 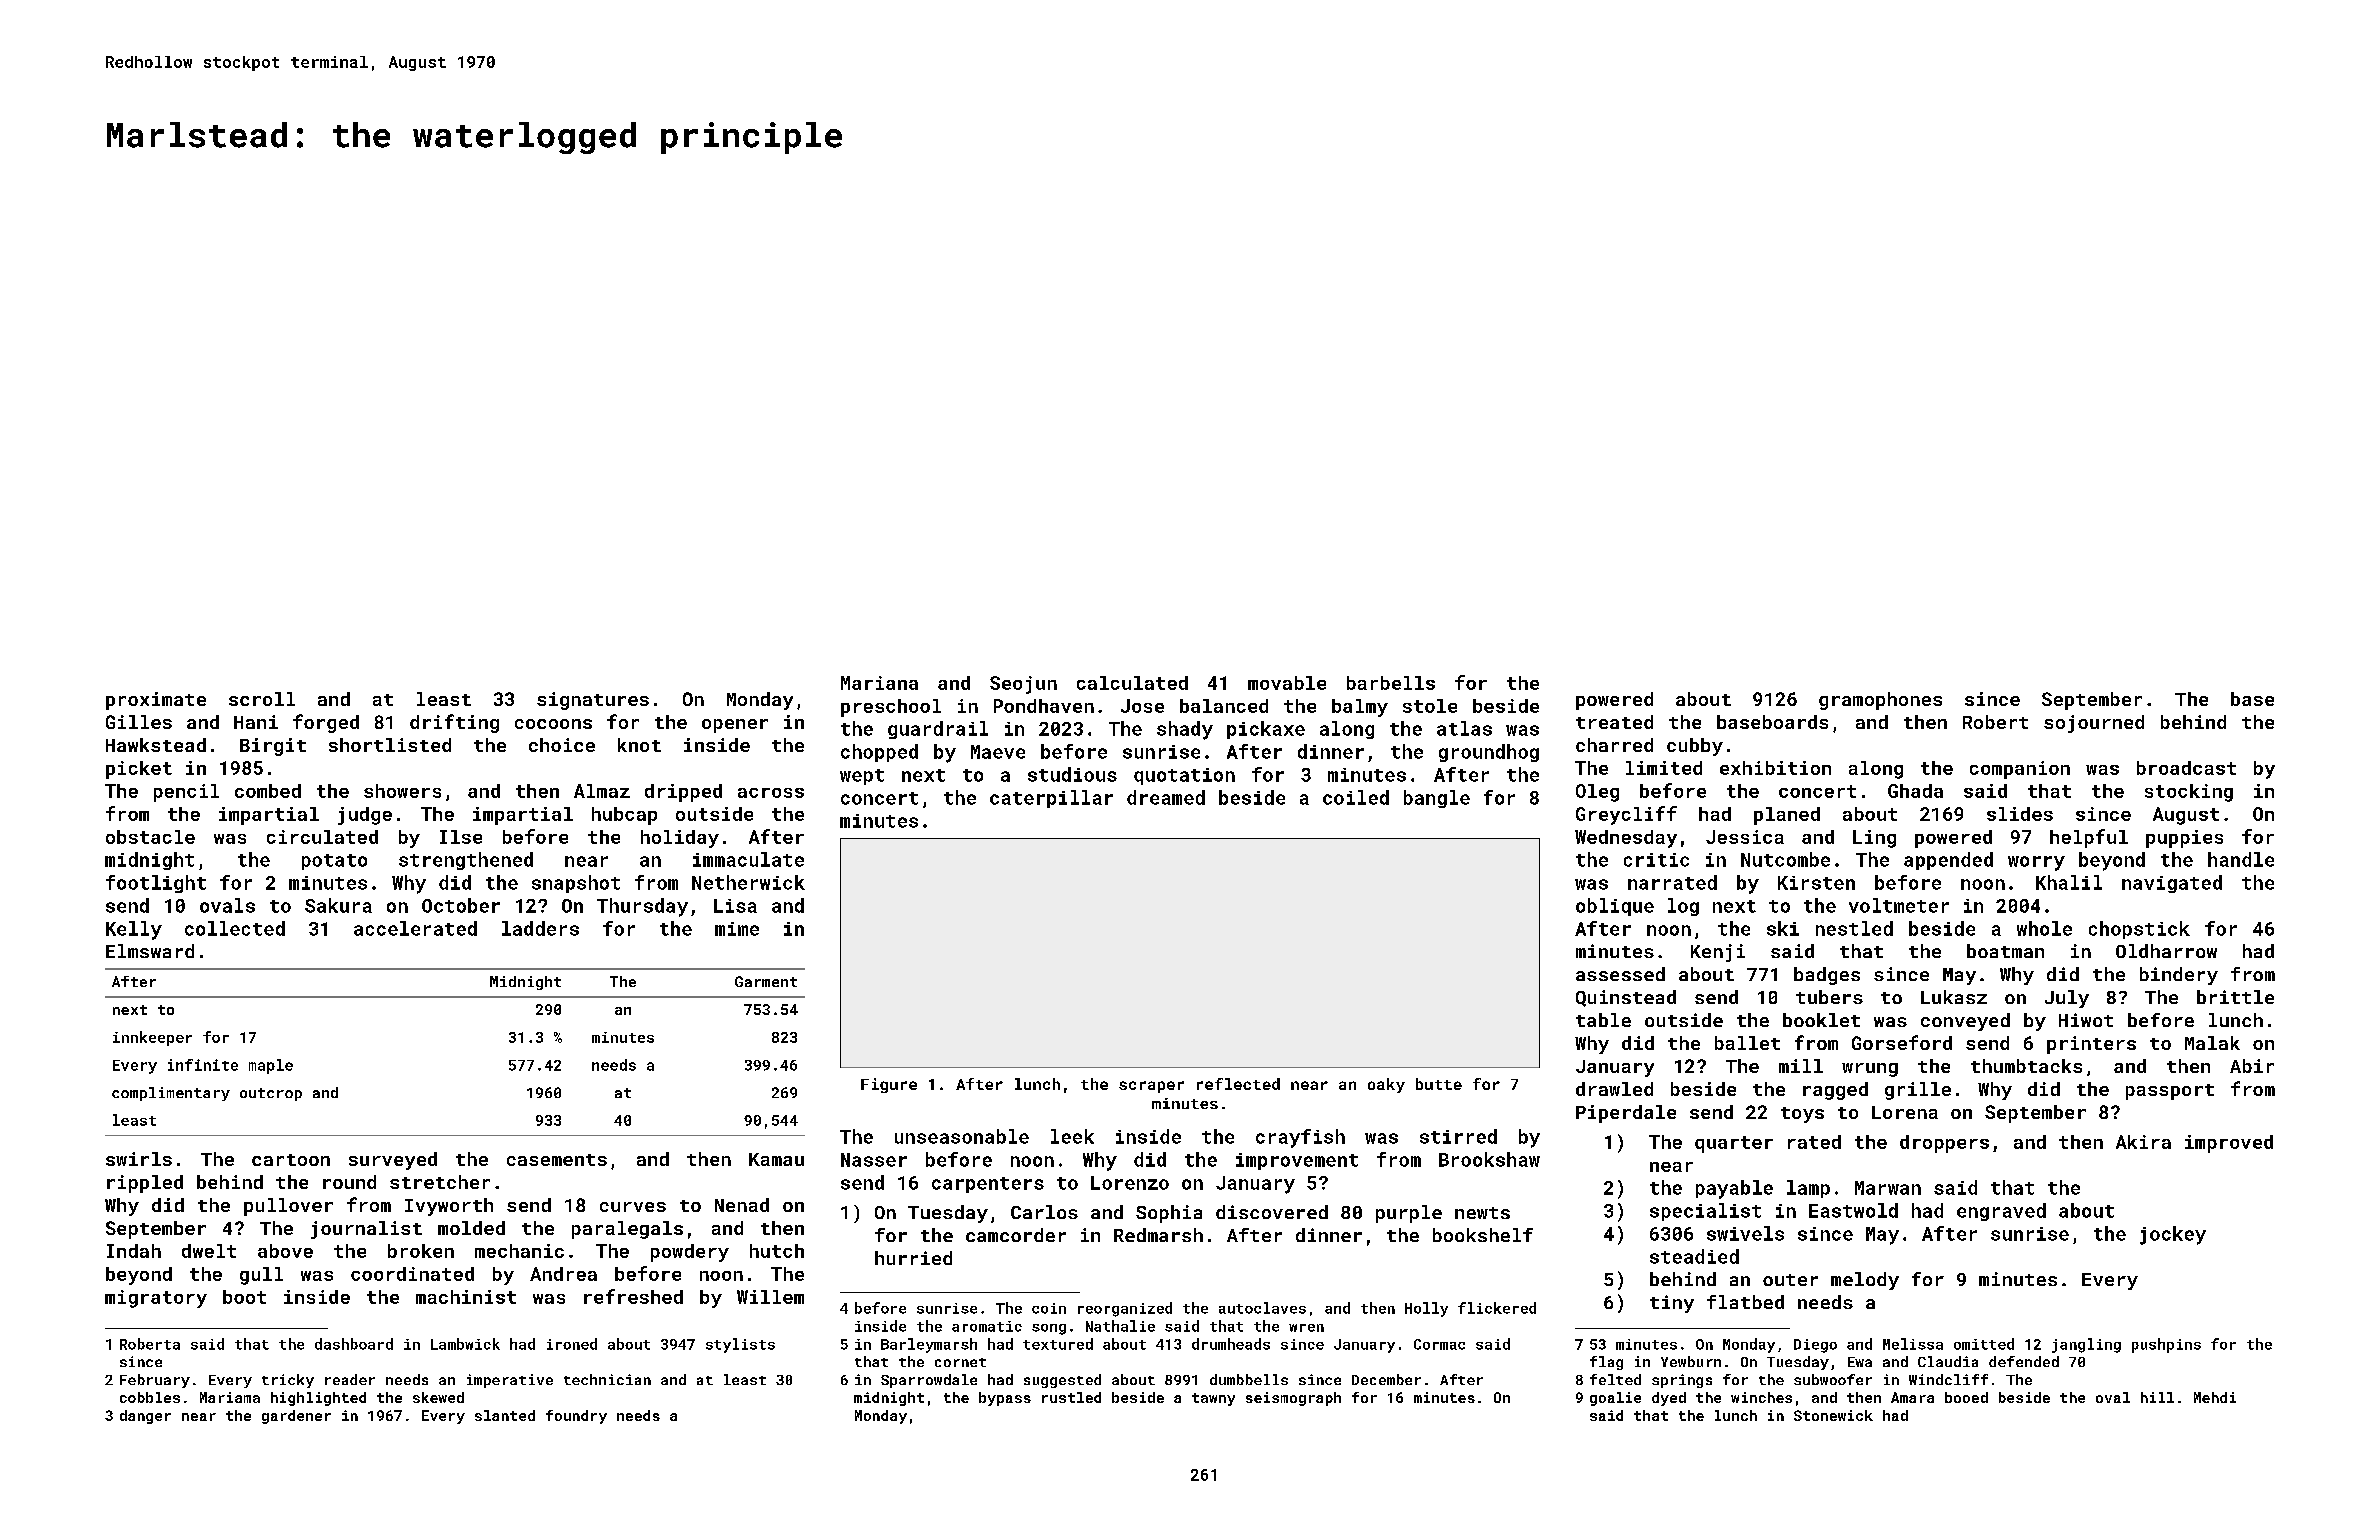 What do you see at coordinates (2235, 997) in the screenshot?
I see `brittle` at bounding box center [2235, 997].
